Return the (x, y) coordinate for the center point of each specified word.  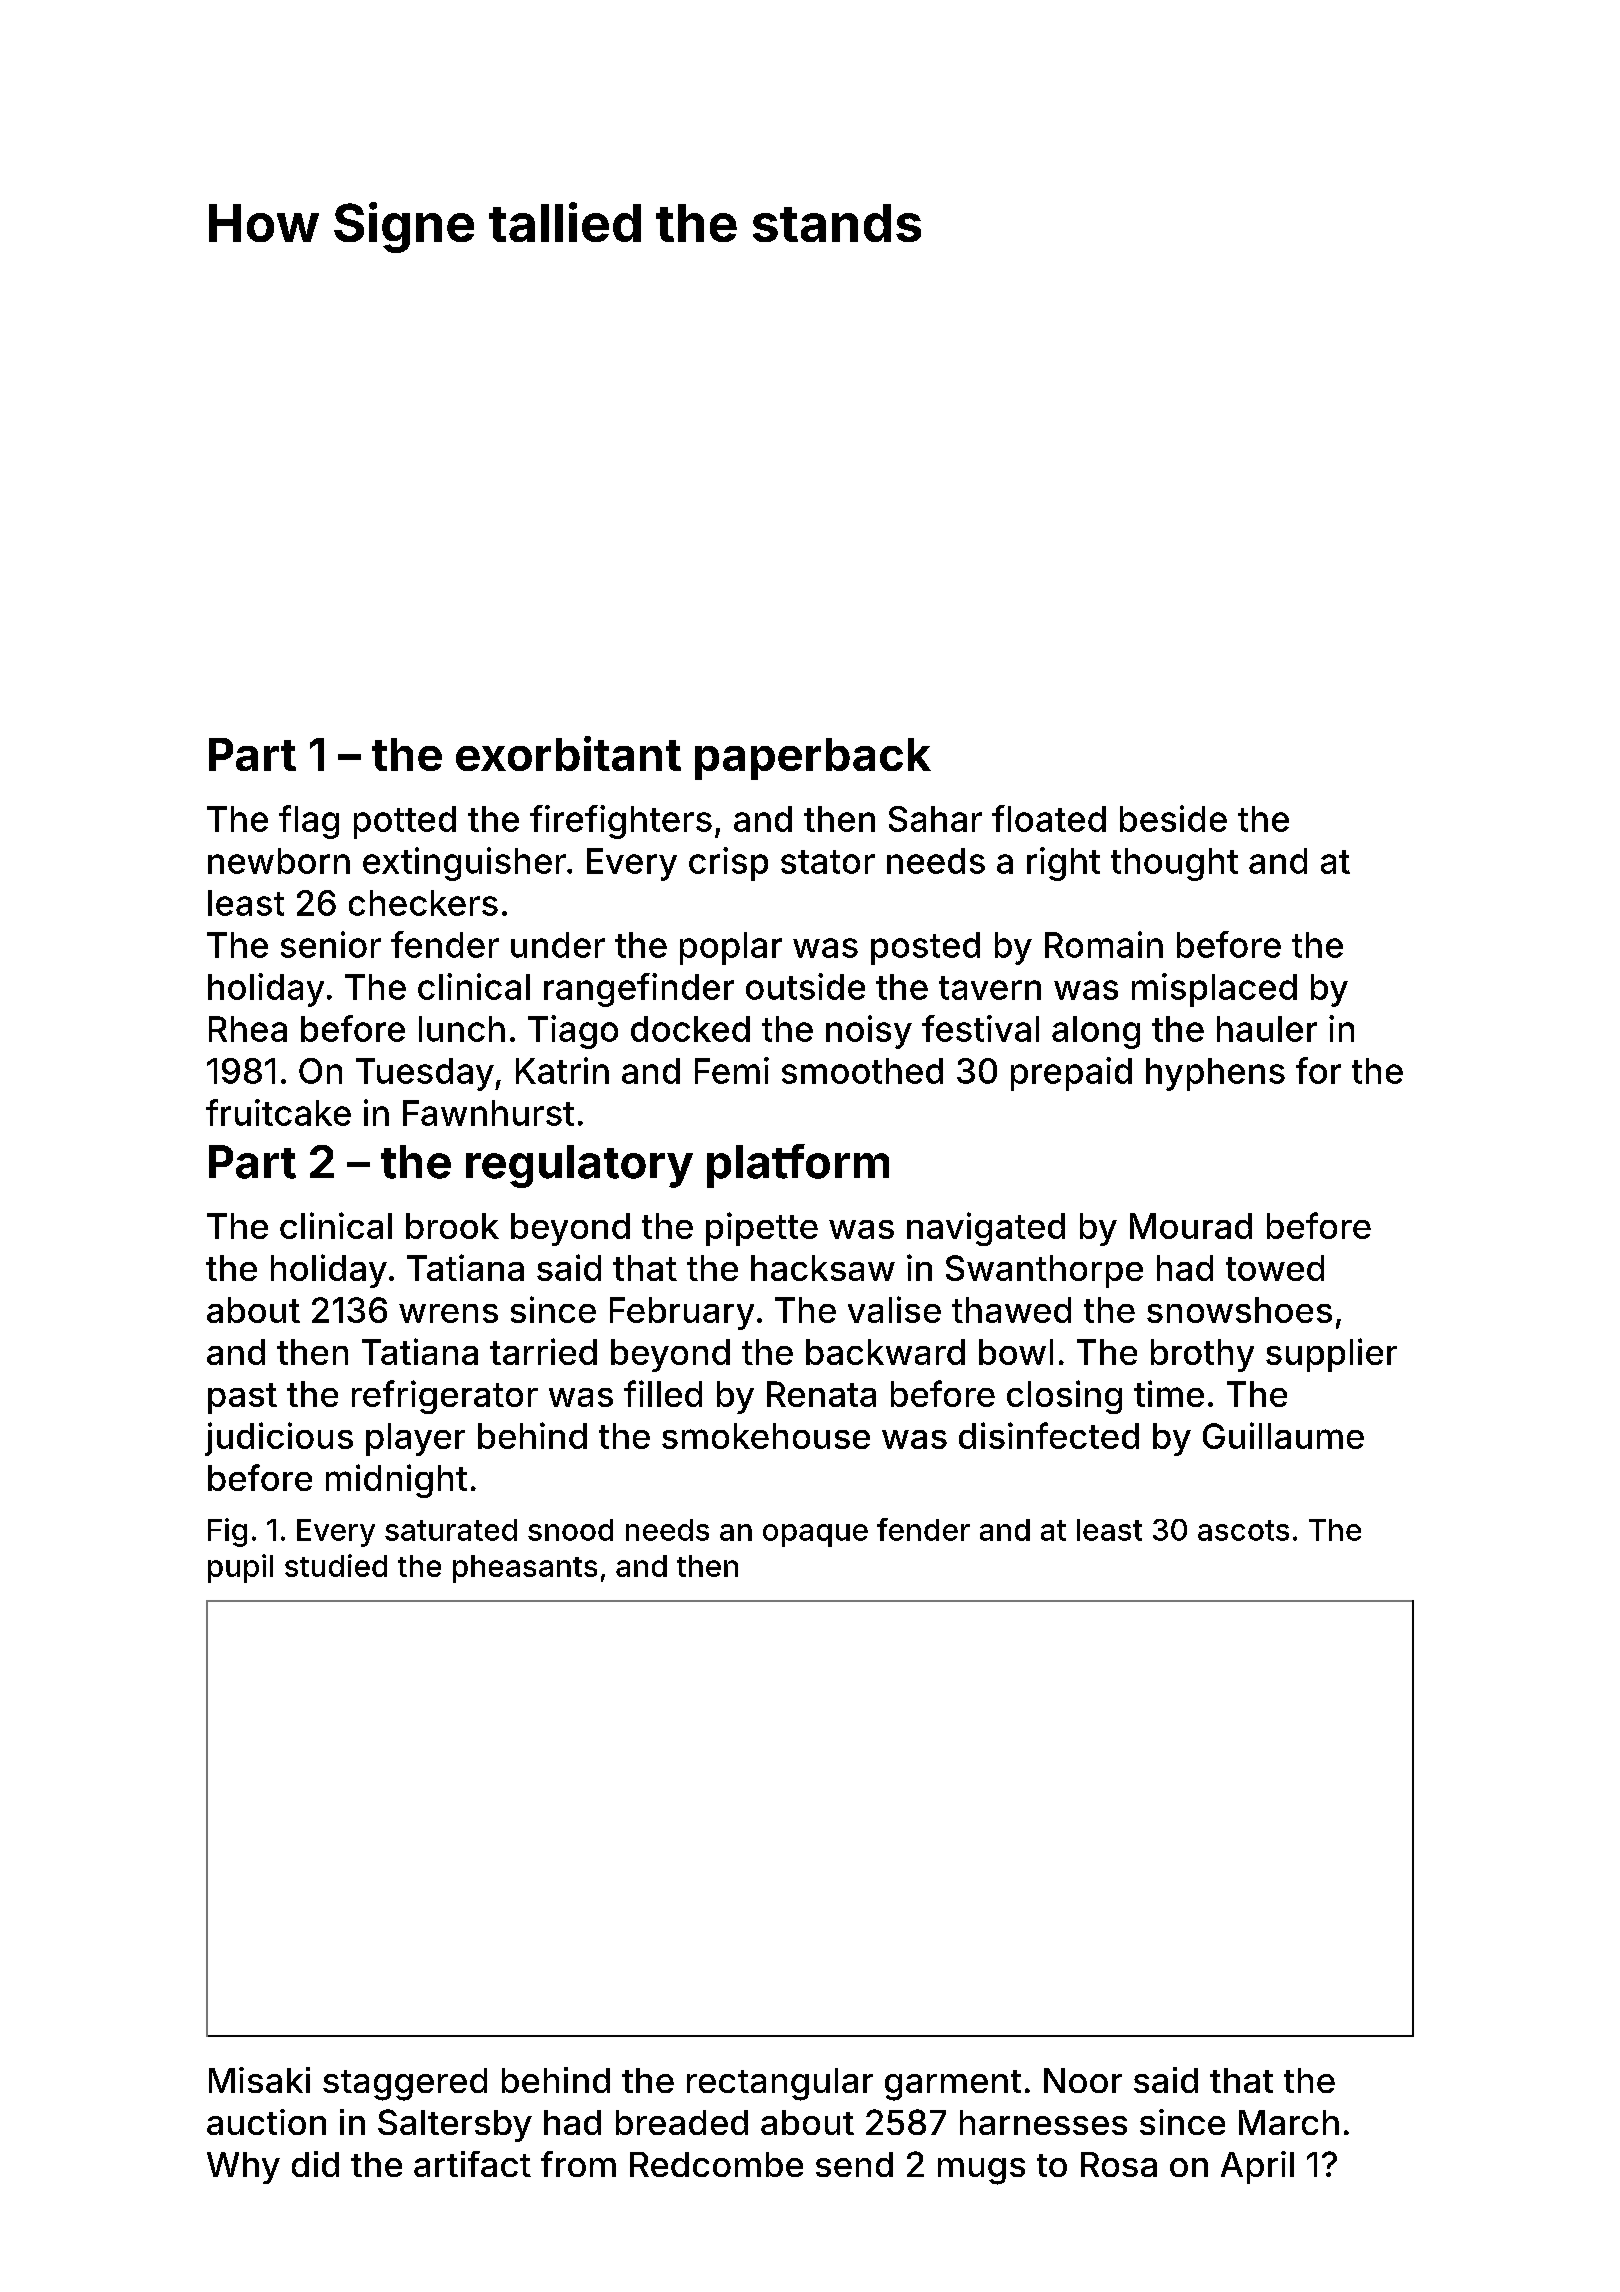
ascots (1243, 1530)
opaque (815, 1535)
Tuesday (425, 1074)
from (578, 2164)
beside (1173, 818)
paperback (813, 759)
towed (1275, 1268)
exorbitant (568, 753)
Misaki (259, 2080)
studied (336, 1565)
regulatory (579, 1166)
